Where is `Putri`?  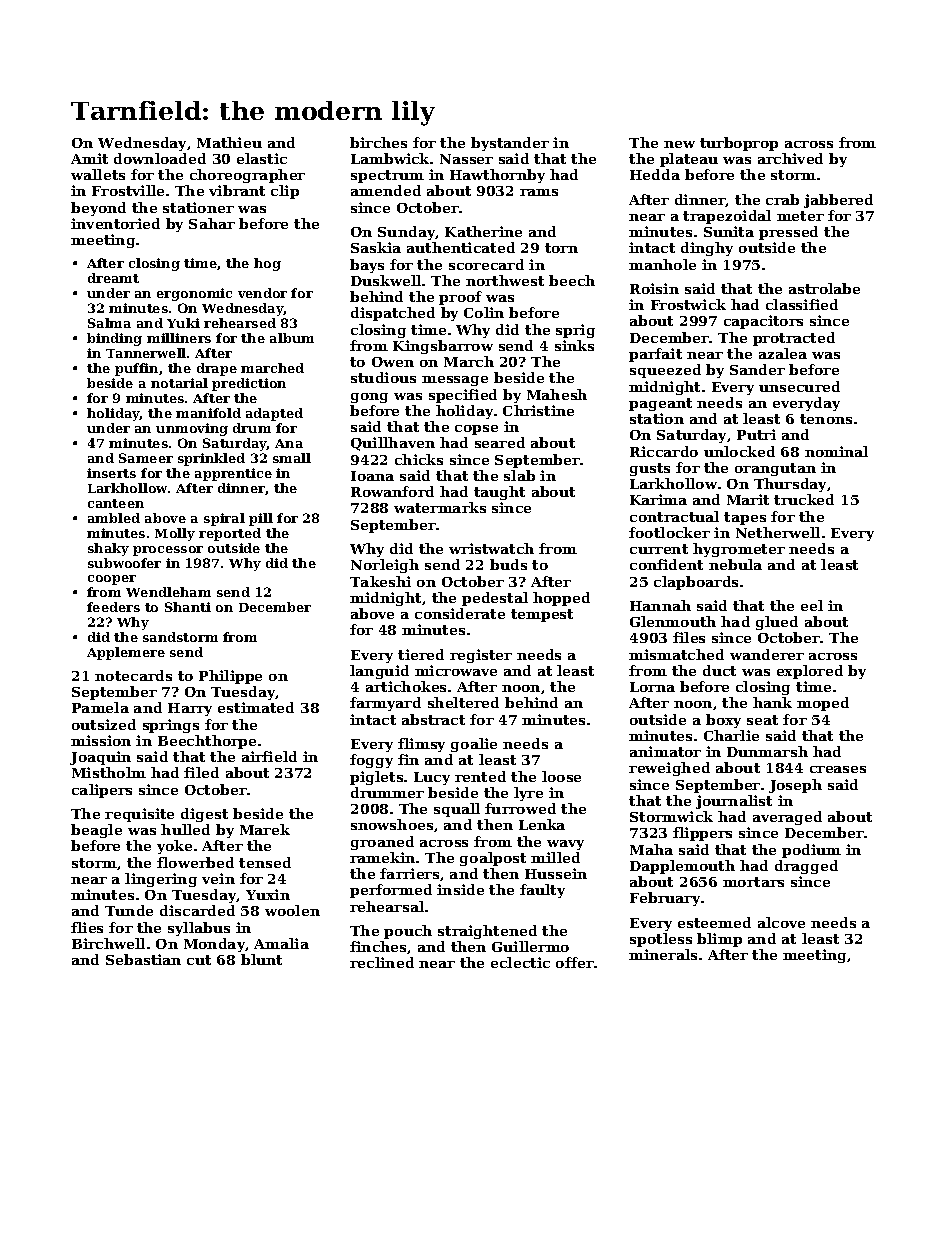
Putri is located at coordinates (756, 434).
